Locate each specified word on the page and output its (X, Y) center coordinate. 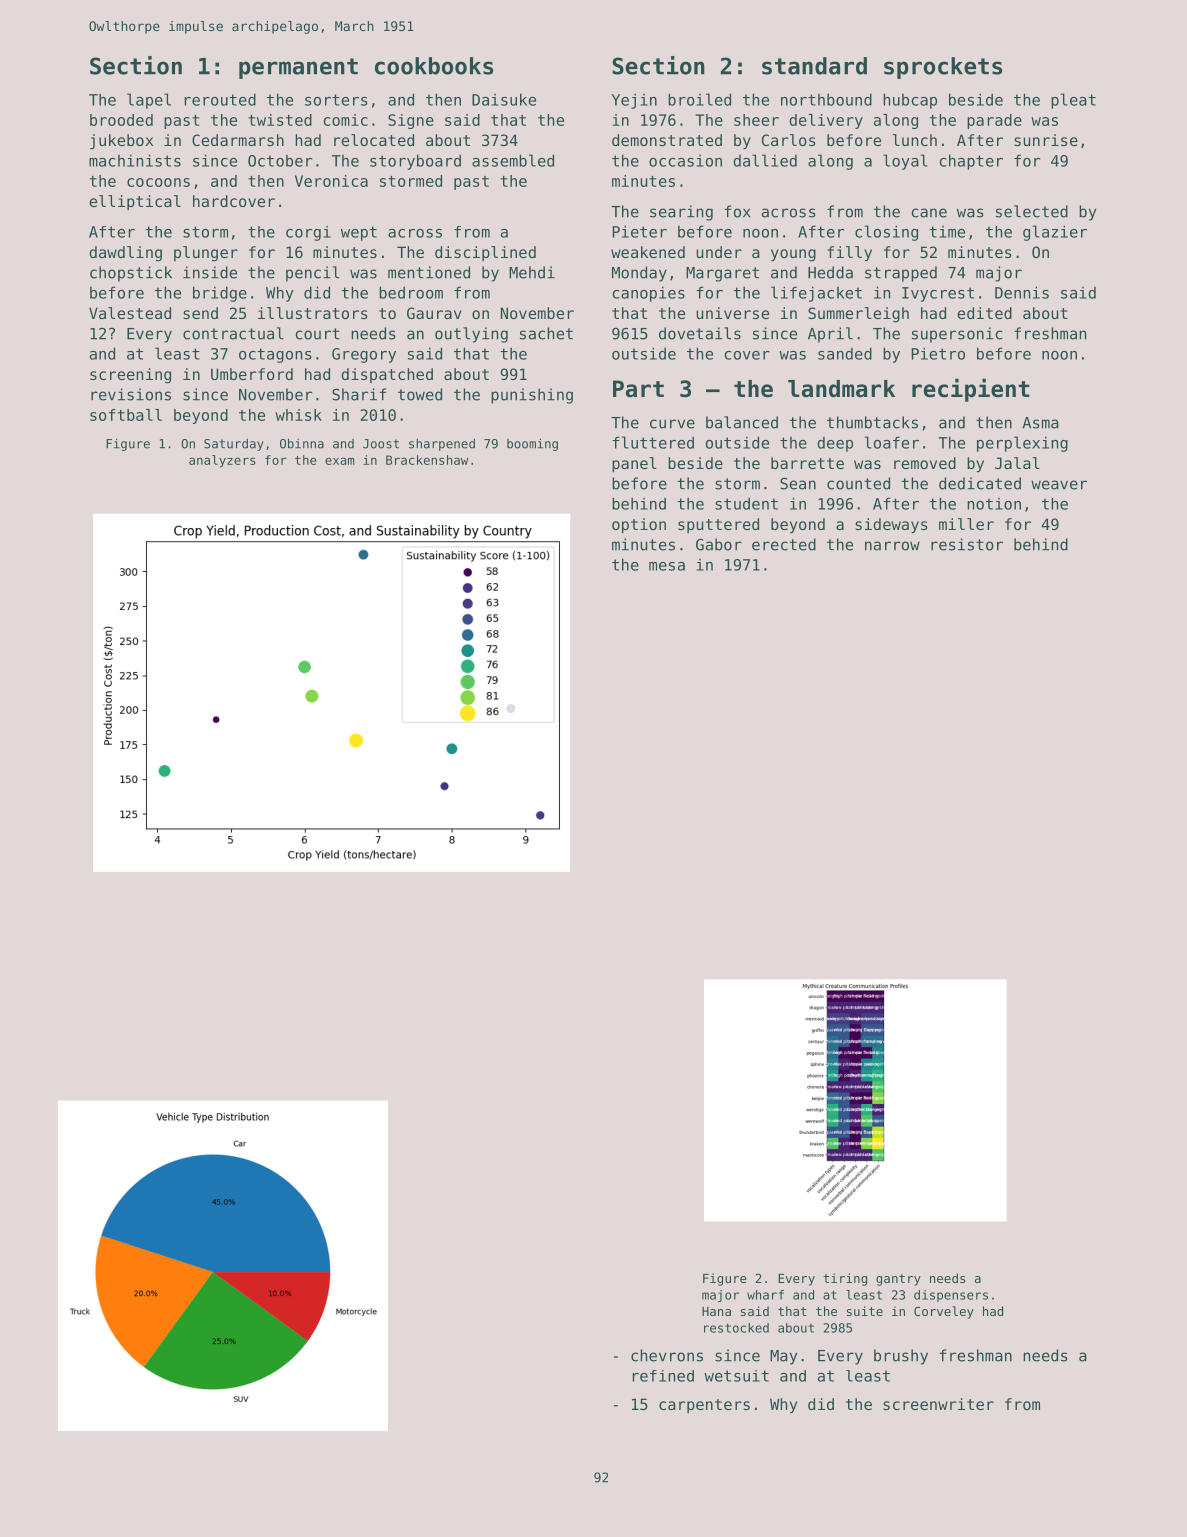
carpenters (704, 1406)
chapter (971, 162)
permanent (298, 68)
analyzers (222, 461)
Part (638, 389)
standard (814, 66)
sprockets (943, 68)
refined (663, 1376)
